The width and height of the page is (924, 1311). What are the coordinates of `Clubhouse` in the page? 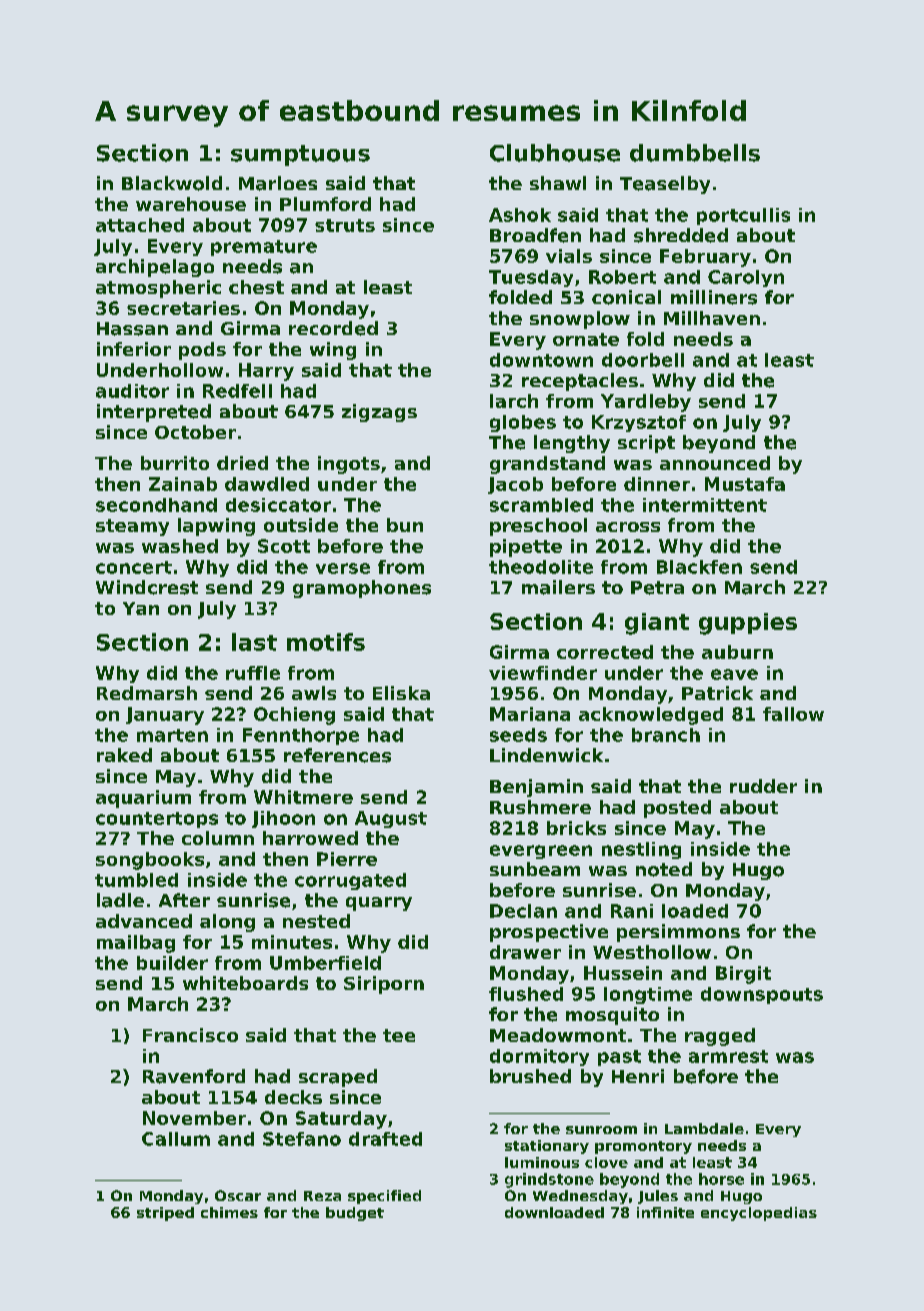 It's located at (555, 153).
